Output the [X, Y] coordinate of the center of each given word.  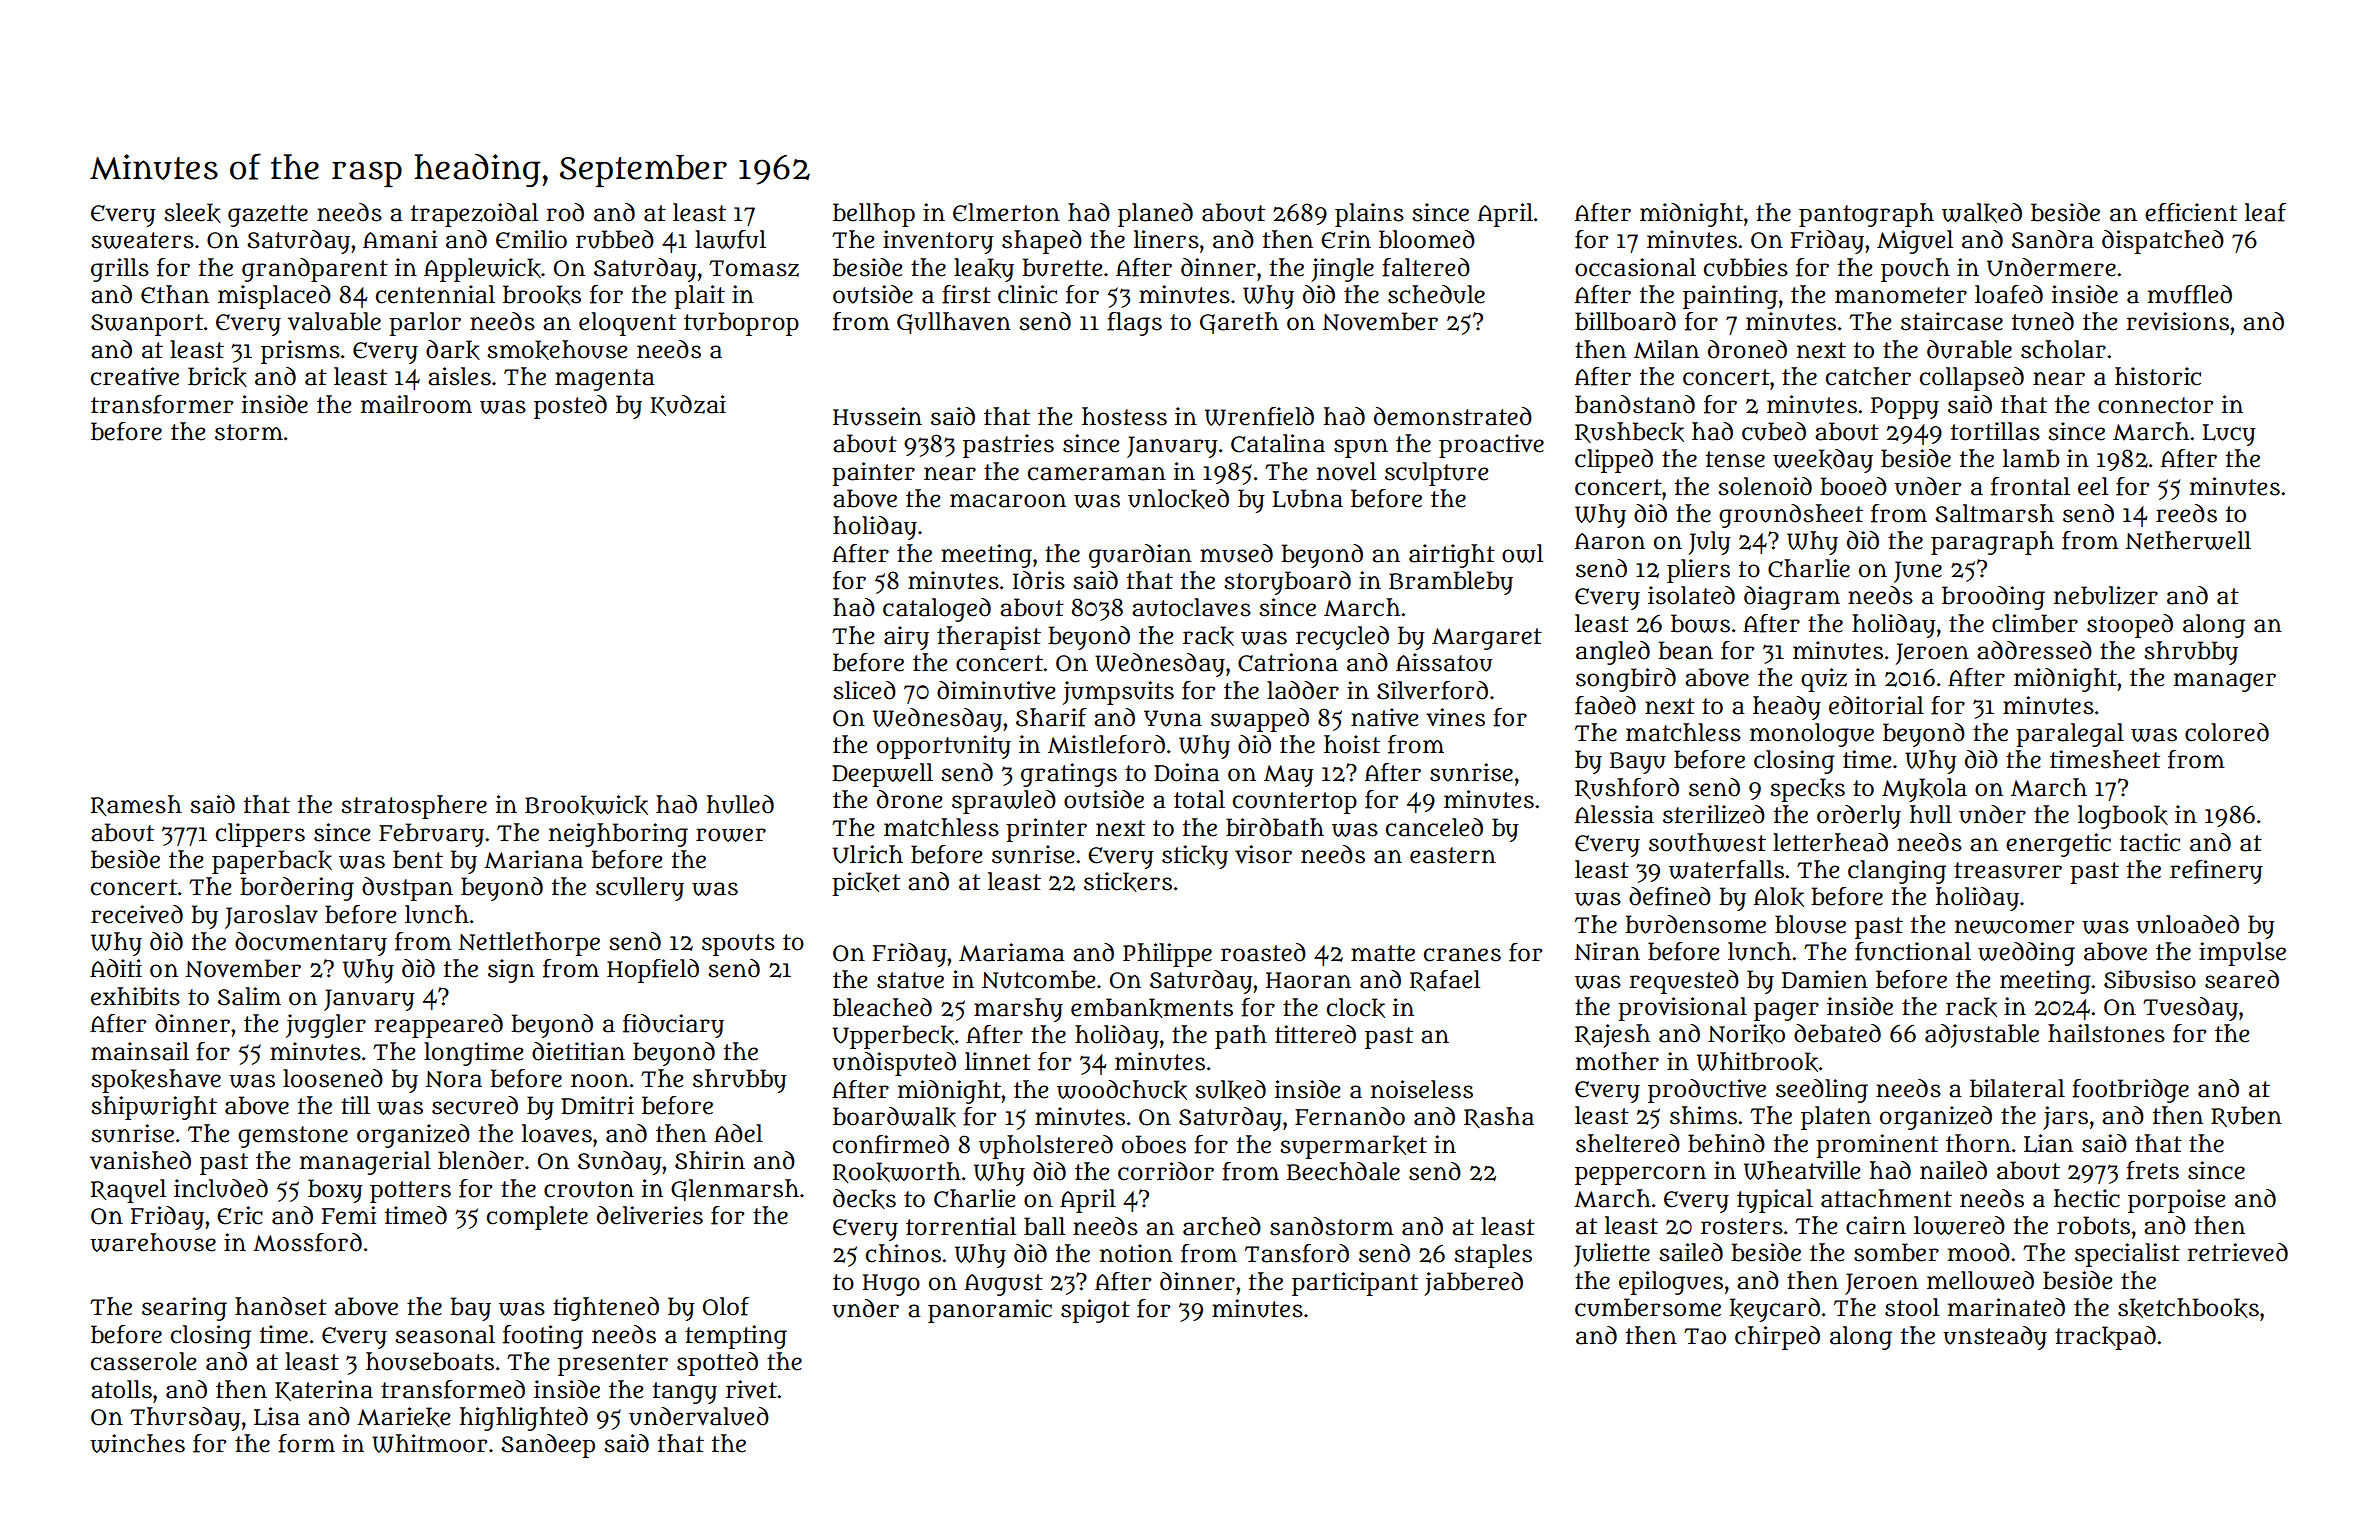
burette [1062, 267]
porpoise [2176, 1201]
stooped [2130, 626]
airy [906, 638]
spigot [1095, 1311]
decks [864, 1199]
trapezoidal [474, 215]
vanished [140, 1160]
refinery [2216, 872]
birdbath [1275, 827]
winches [137, 1443]
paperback [272, 862]
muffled [2190, 294]
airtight [1452, 556]
